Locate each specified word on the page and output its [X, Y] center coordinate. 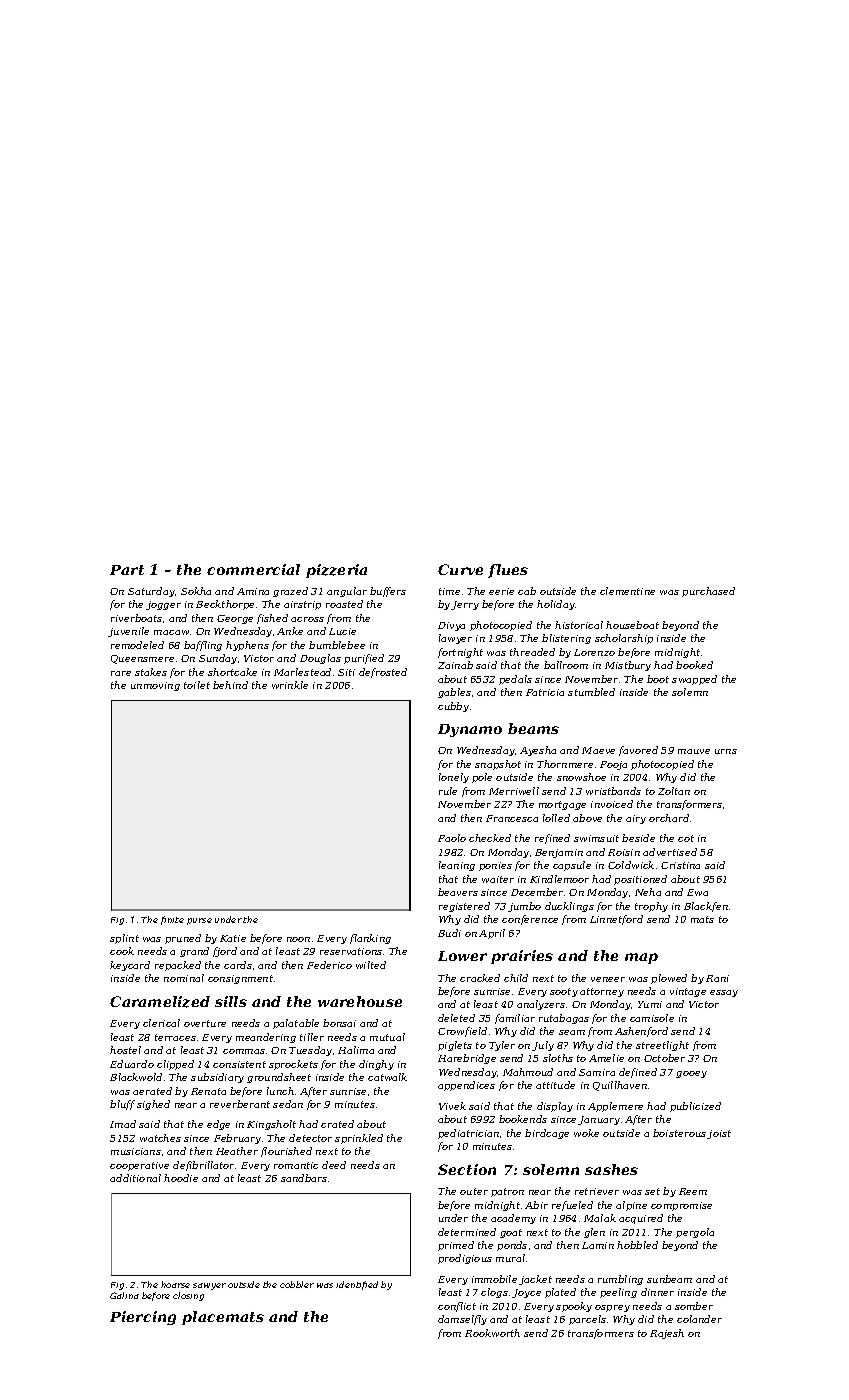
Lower [462, 956]
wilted [371, 965]
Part [127, 570]
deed [334, 1165]
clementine [627, 591]
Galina [124, 1295]
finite [172, 920]
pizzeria [336, 571]
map [641, 958]
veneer [608, 979]
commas [244, 1051]
